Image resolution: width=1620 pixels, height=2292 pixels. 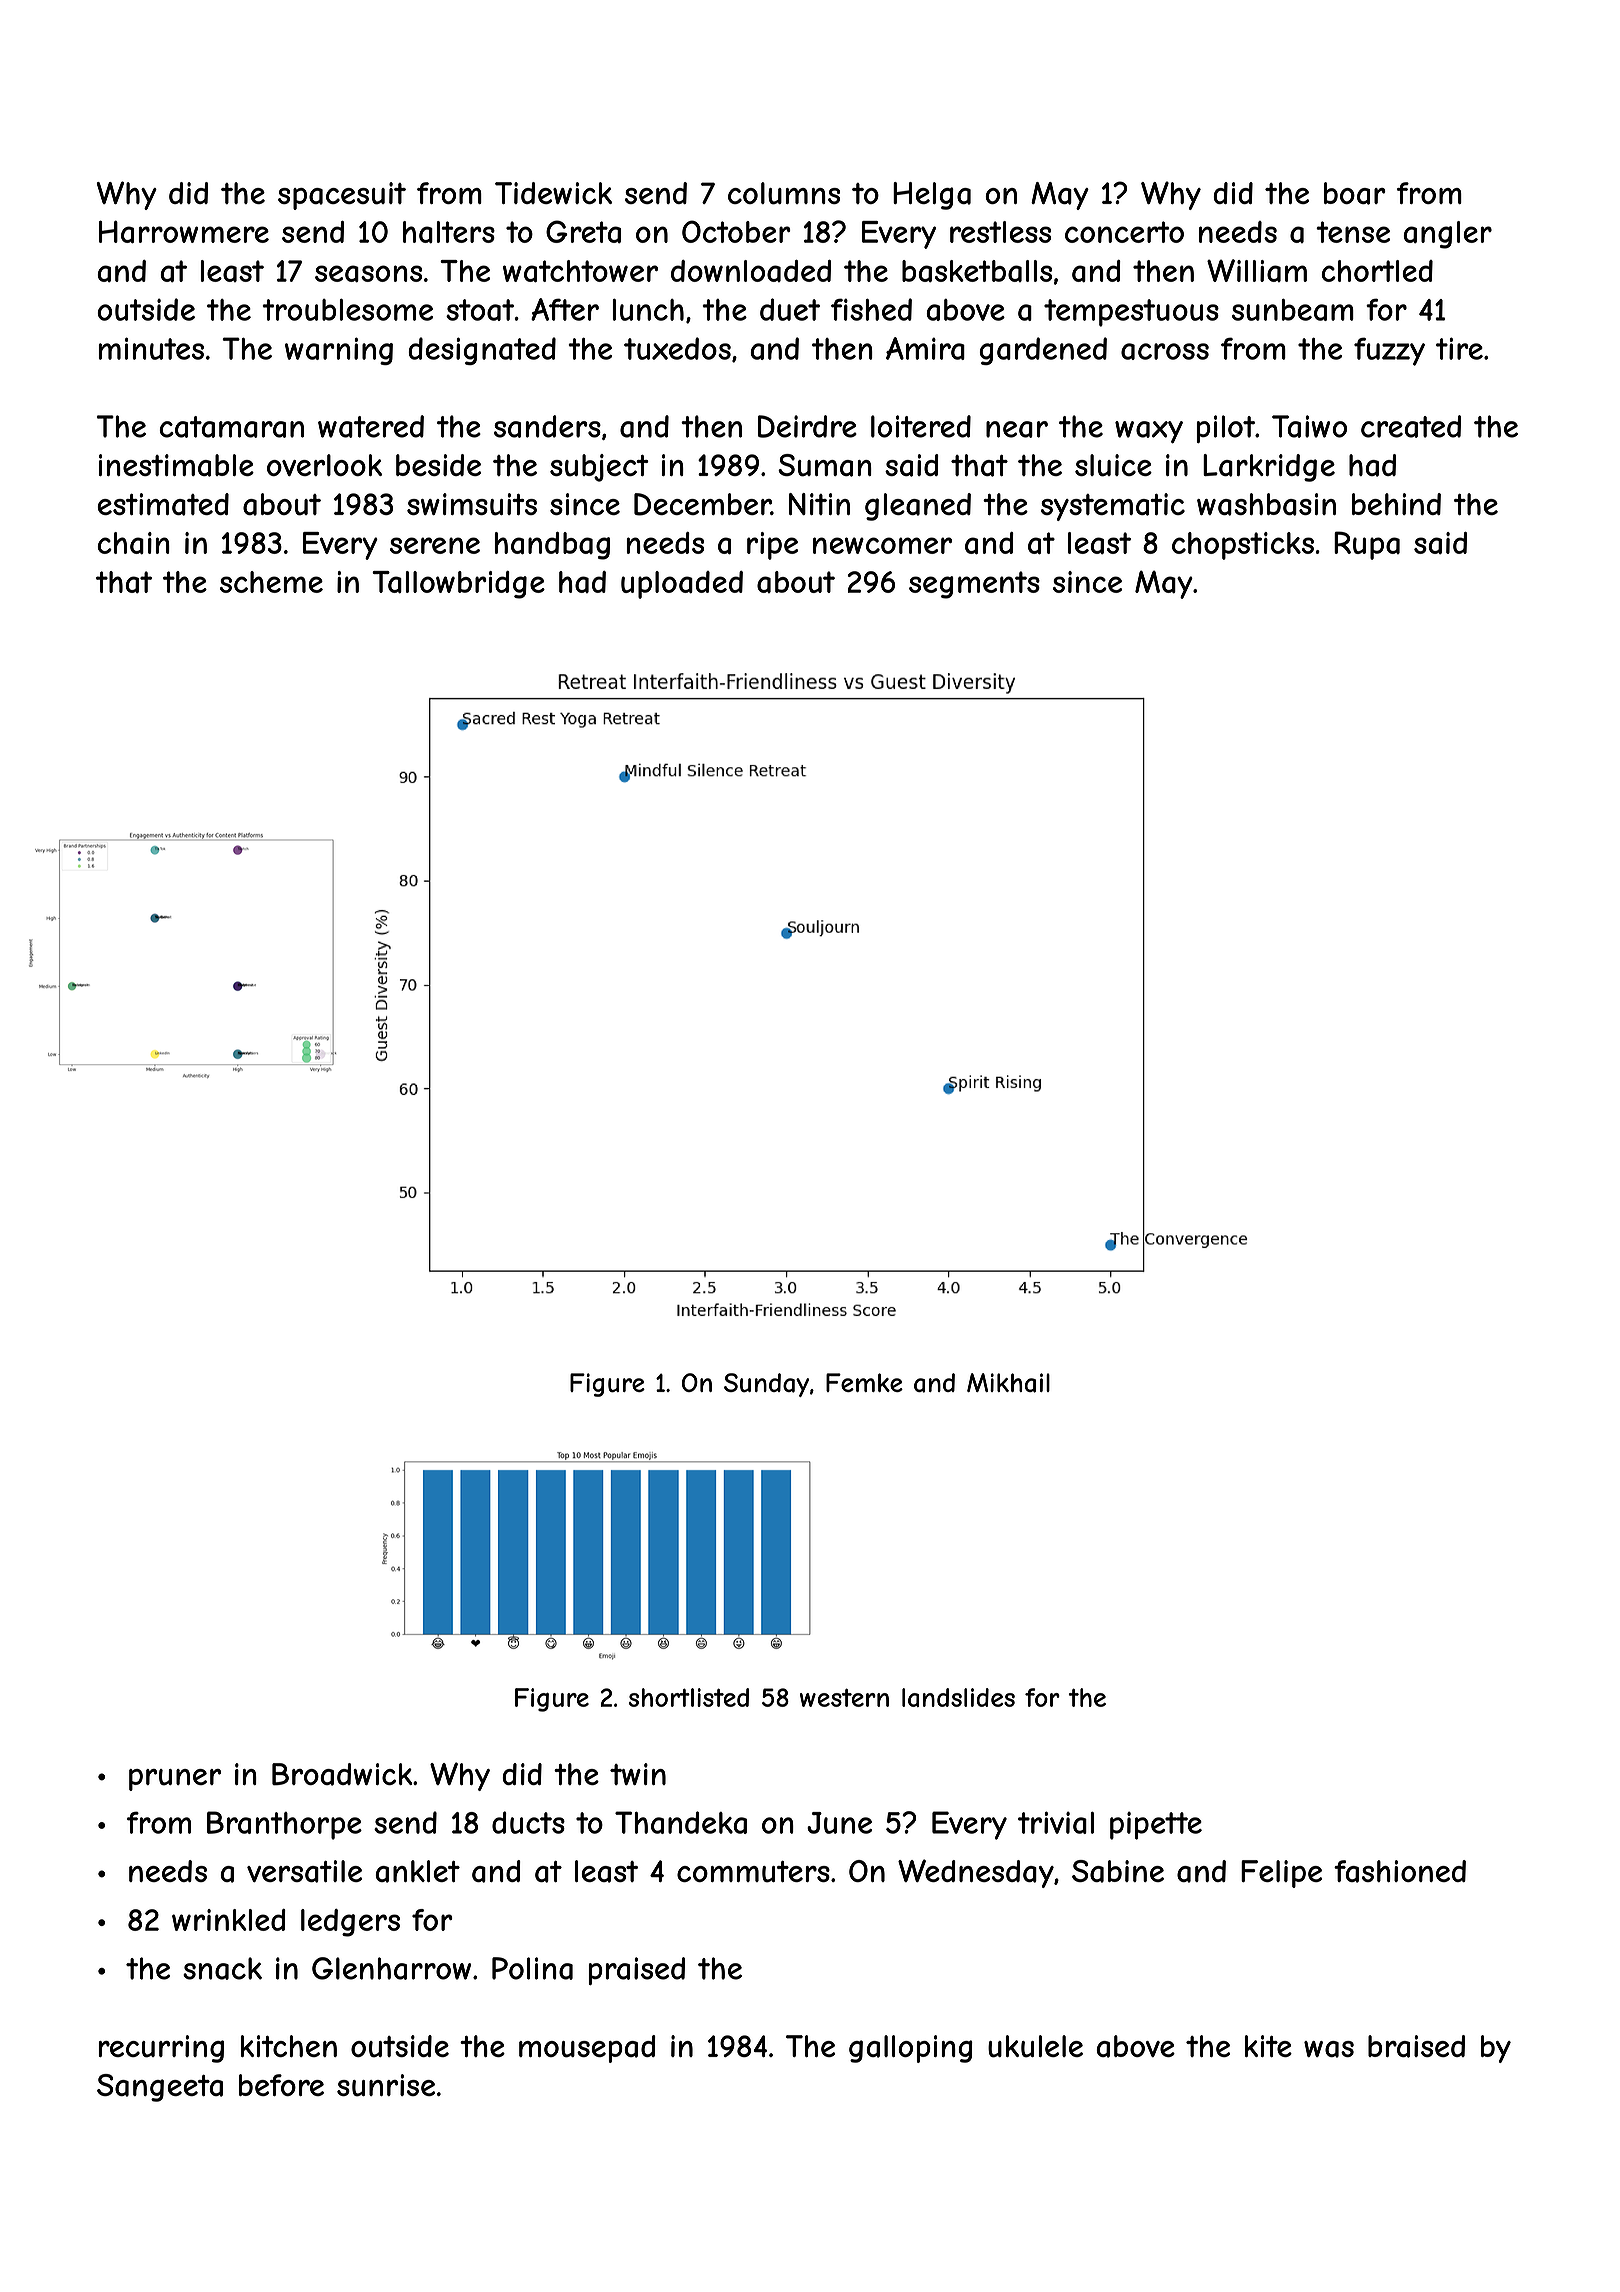 I want to click on Branthorpe, so click(x=284, y=1825).
